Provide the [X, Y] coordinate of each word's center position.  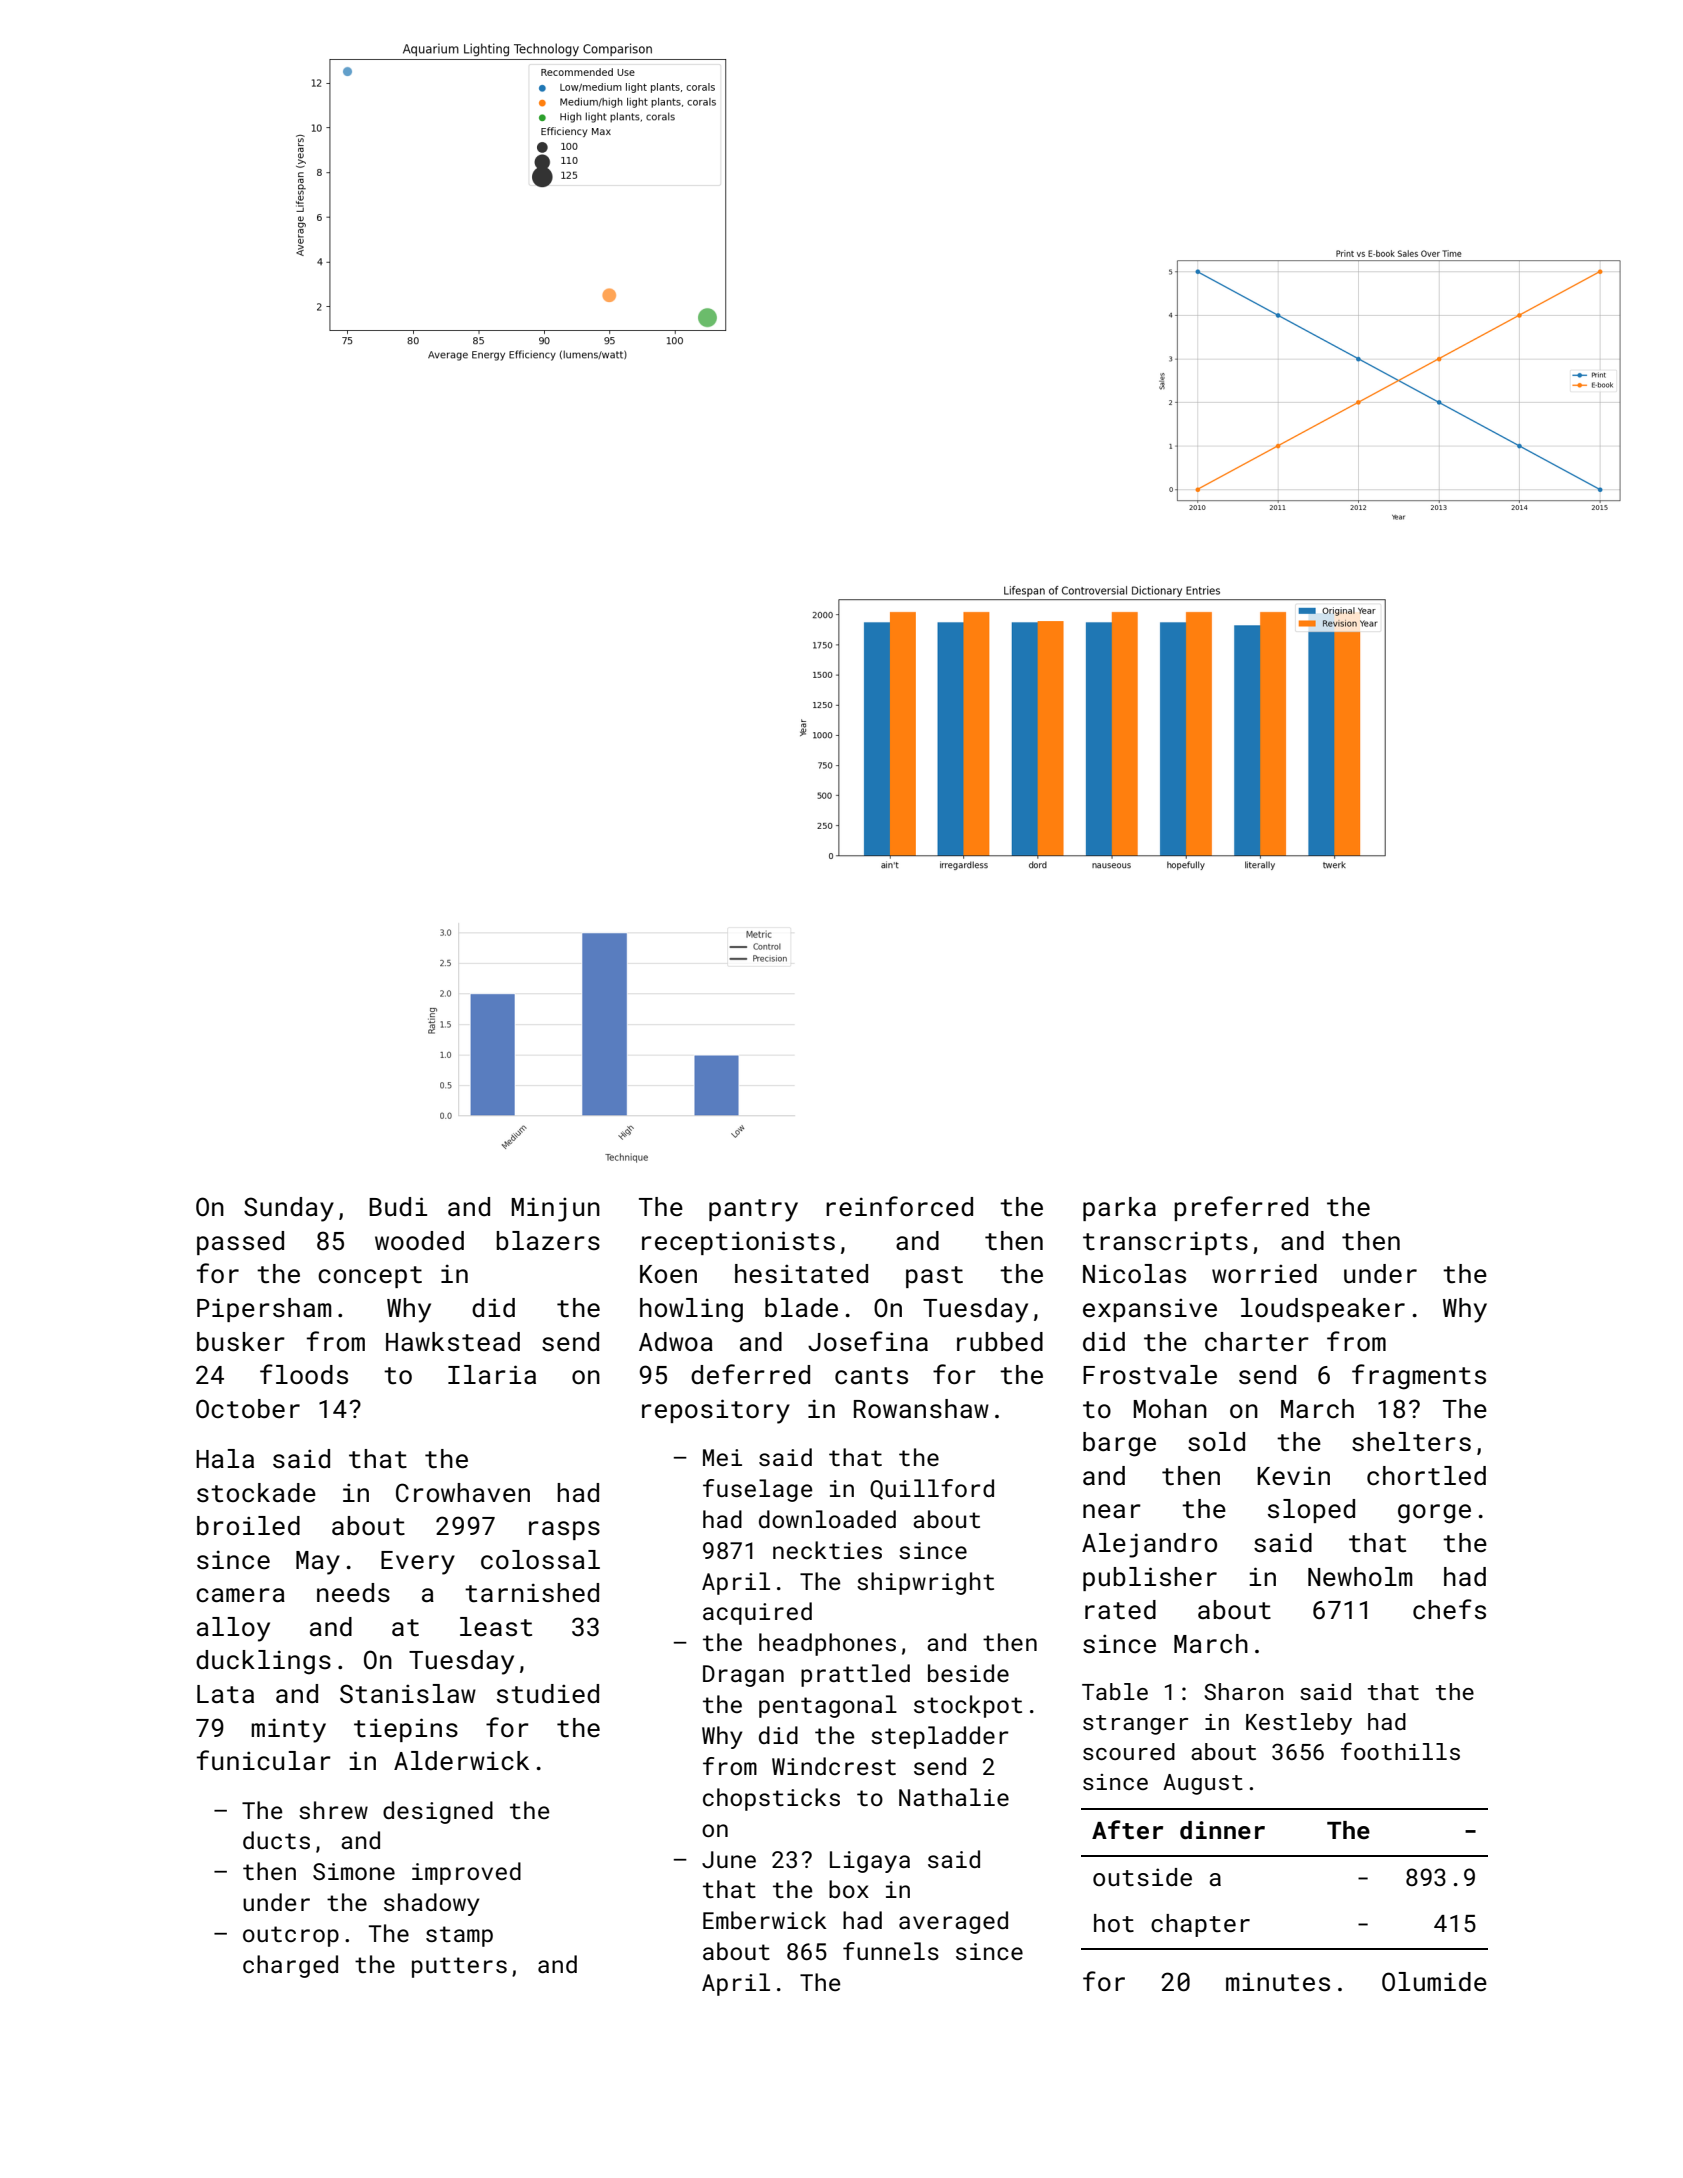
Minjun [555, 1209]
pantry [753, 1210]
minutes [1278, 1982]
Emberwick [765, 1920]
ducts [276, 1840]
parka [1119, 1209]
